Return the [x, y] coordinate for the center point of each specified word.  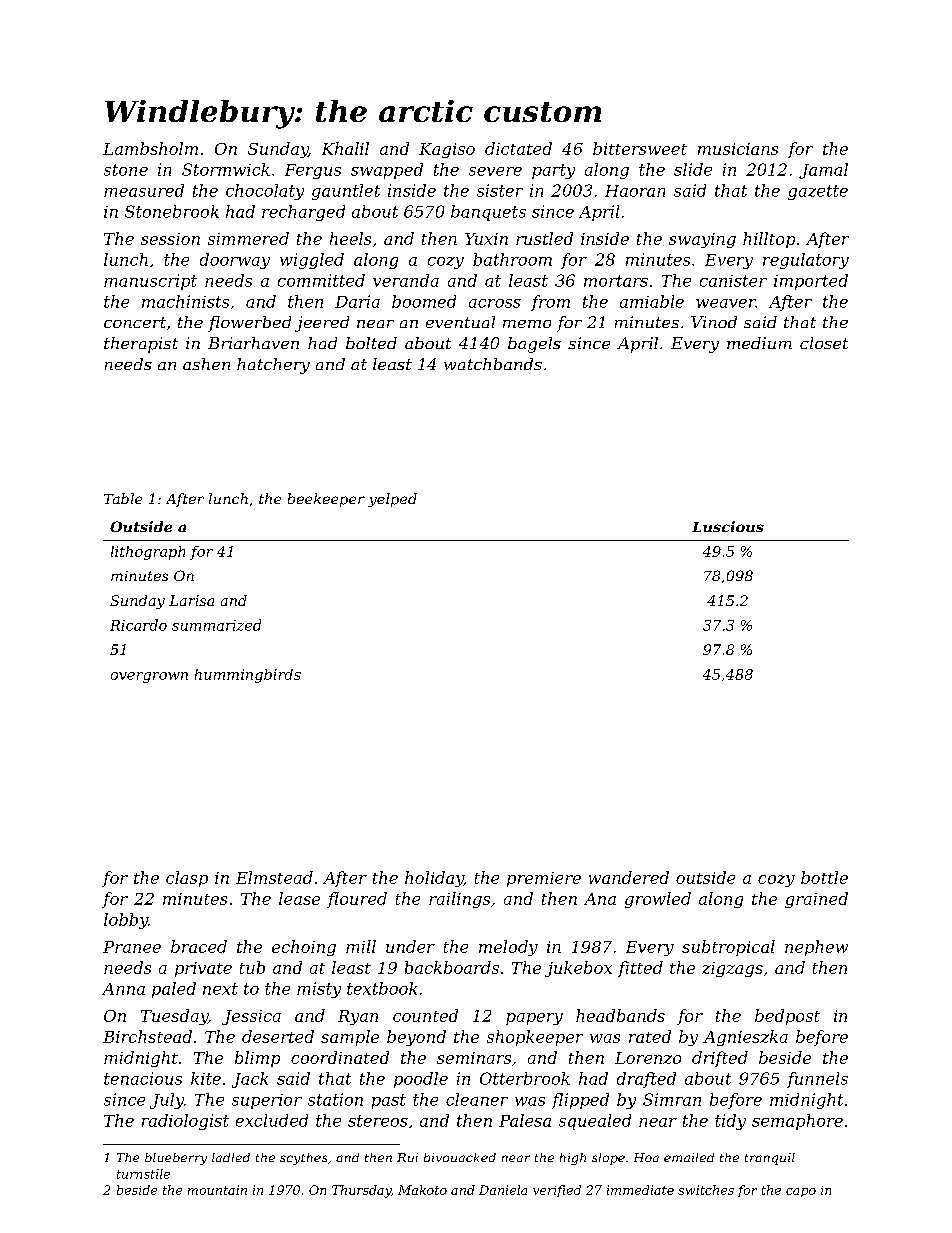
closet [824, 343]
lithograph [148, 553]
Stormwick [226, 169]
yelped [392, 500]
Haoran [635, 191]
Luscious [728, 526]
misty [319, 990]
